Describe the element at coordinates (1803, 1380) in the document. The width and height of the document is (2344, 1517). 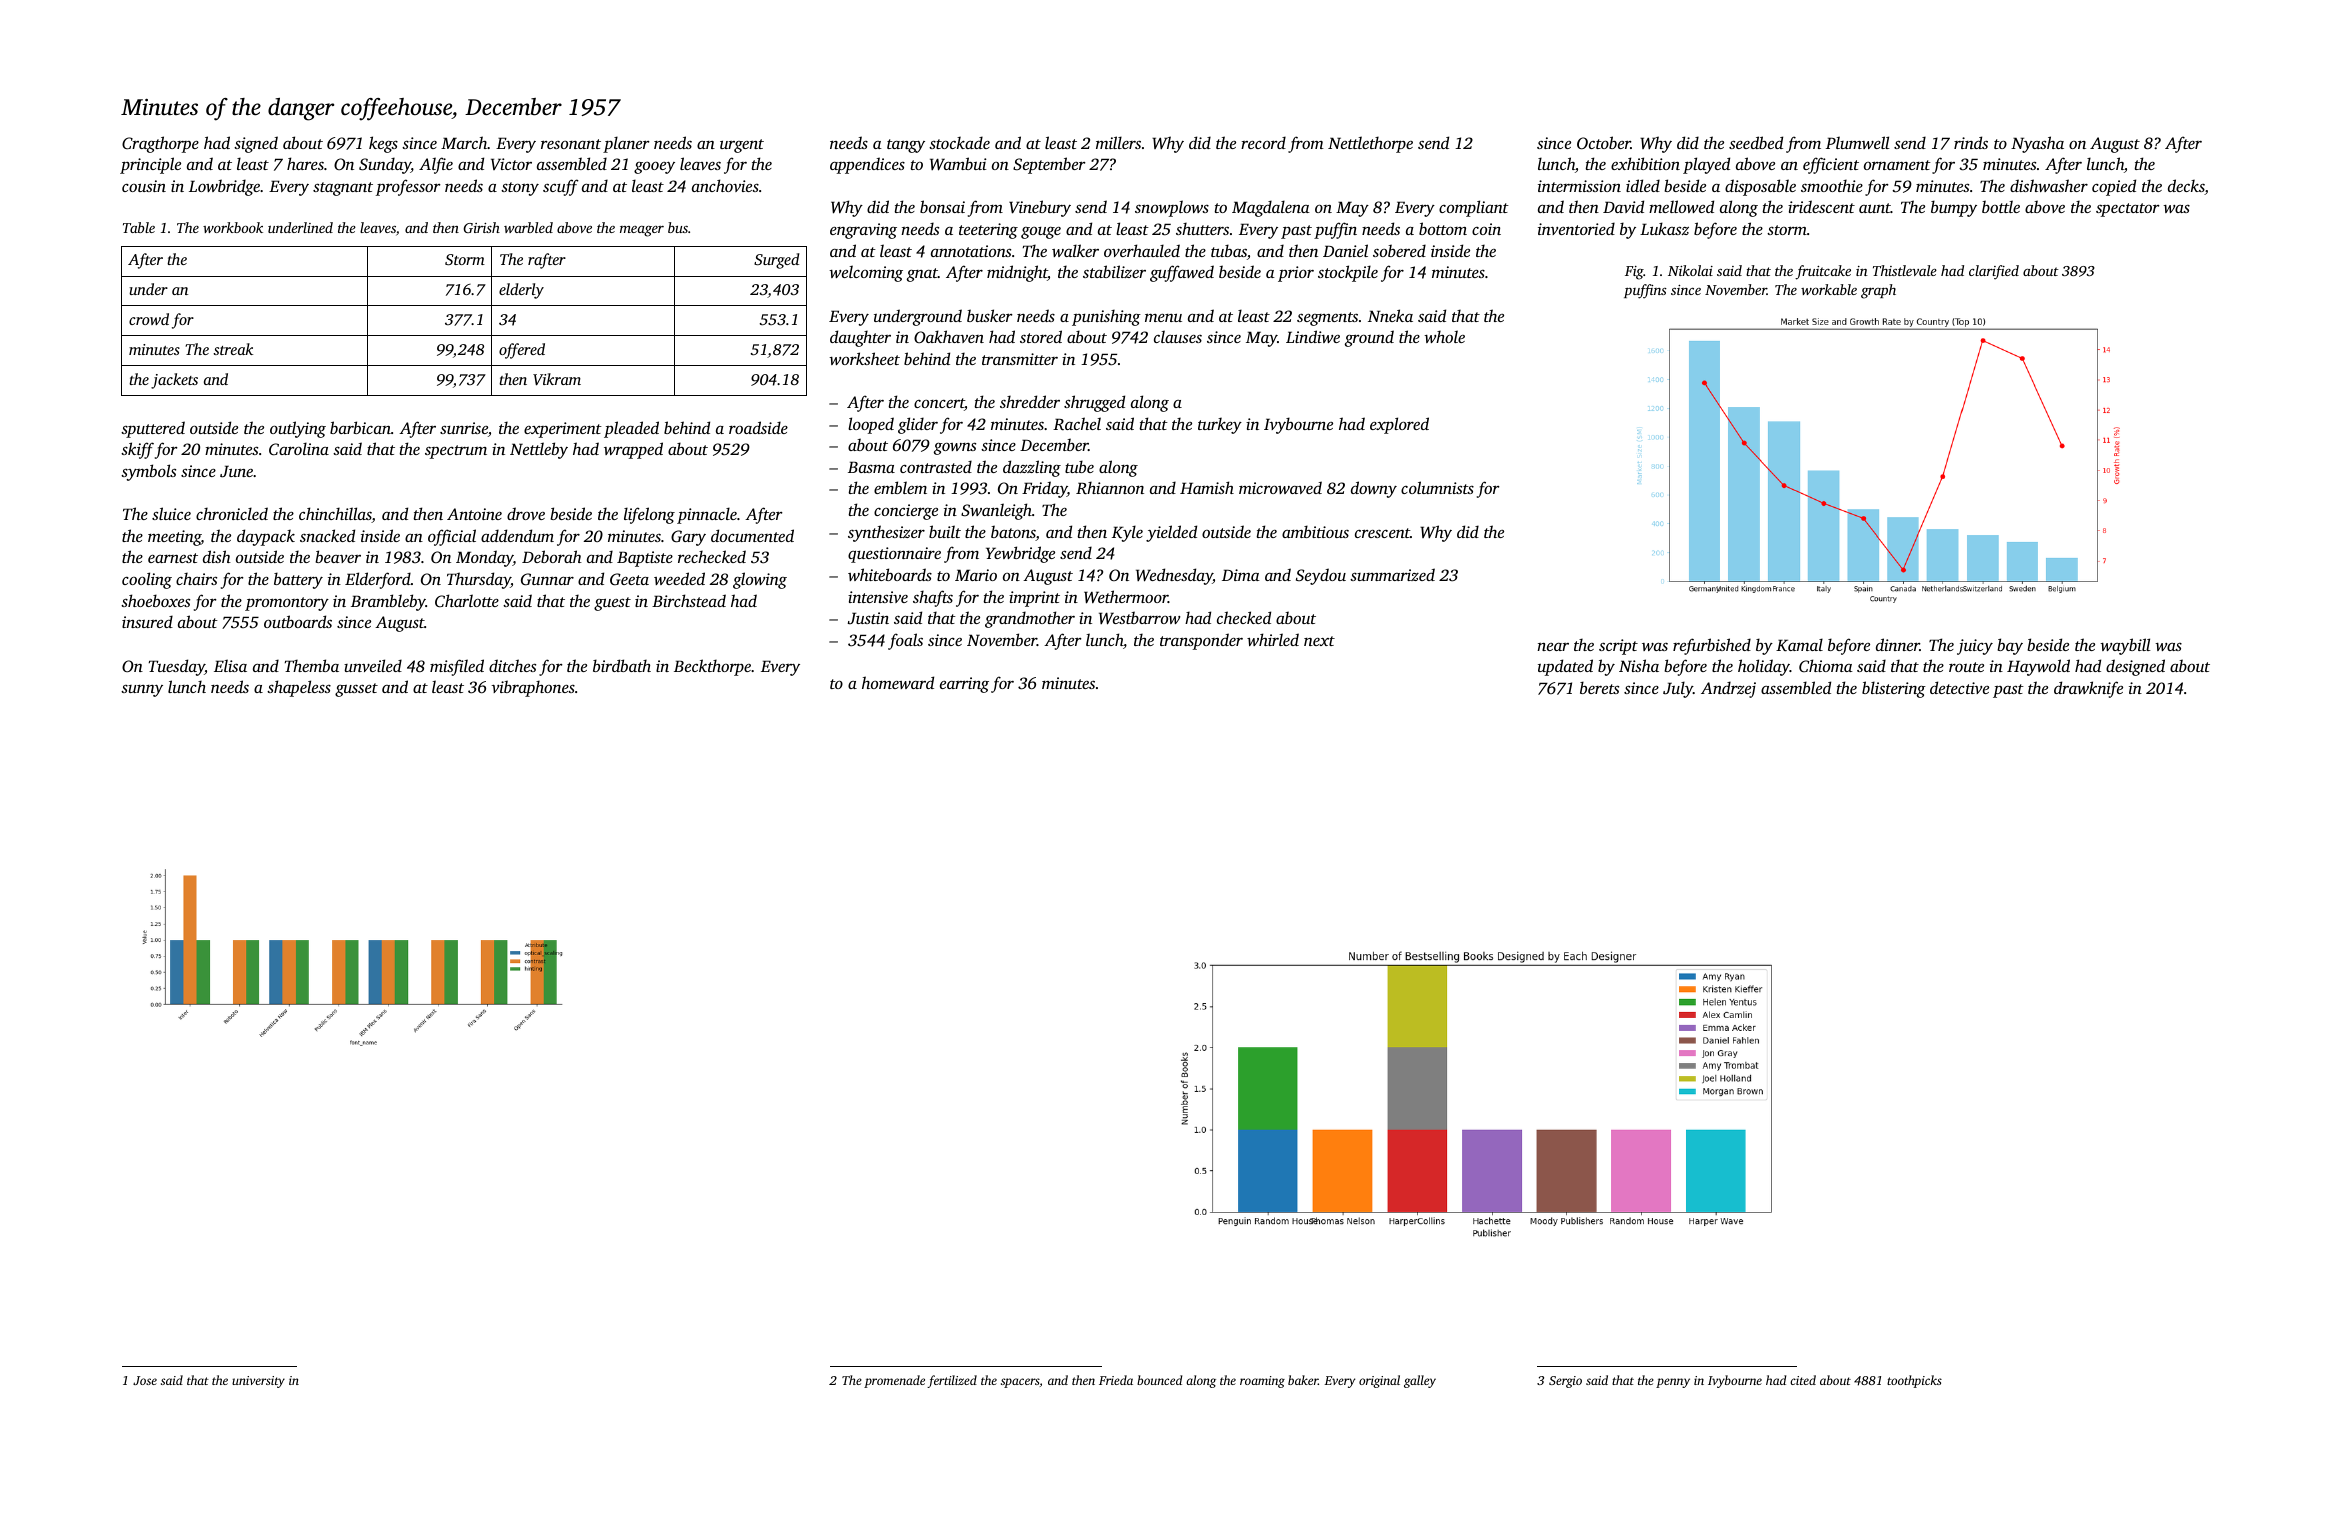
I see `cited` at that location.
